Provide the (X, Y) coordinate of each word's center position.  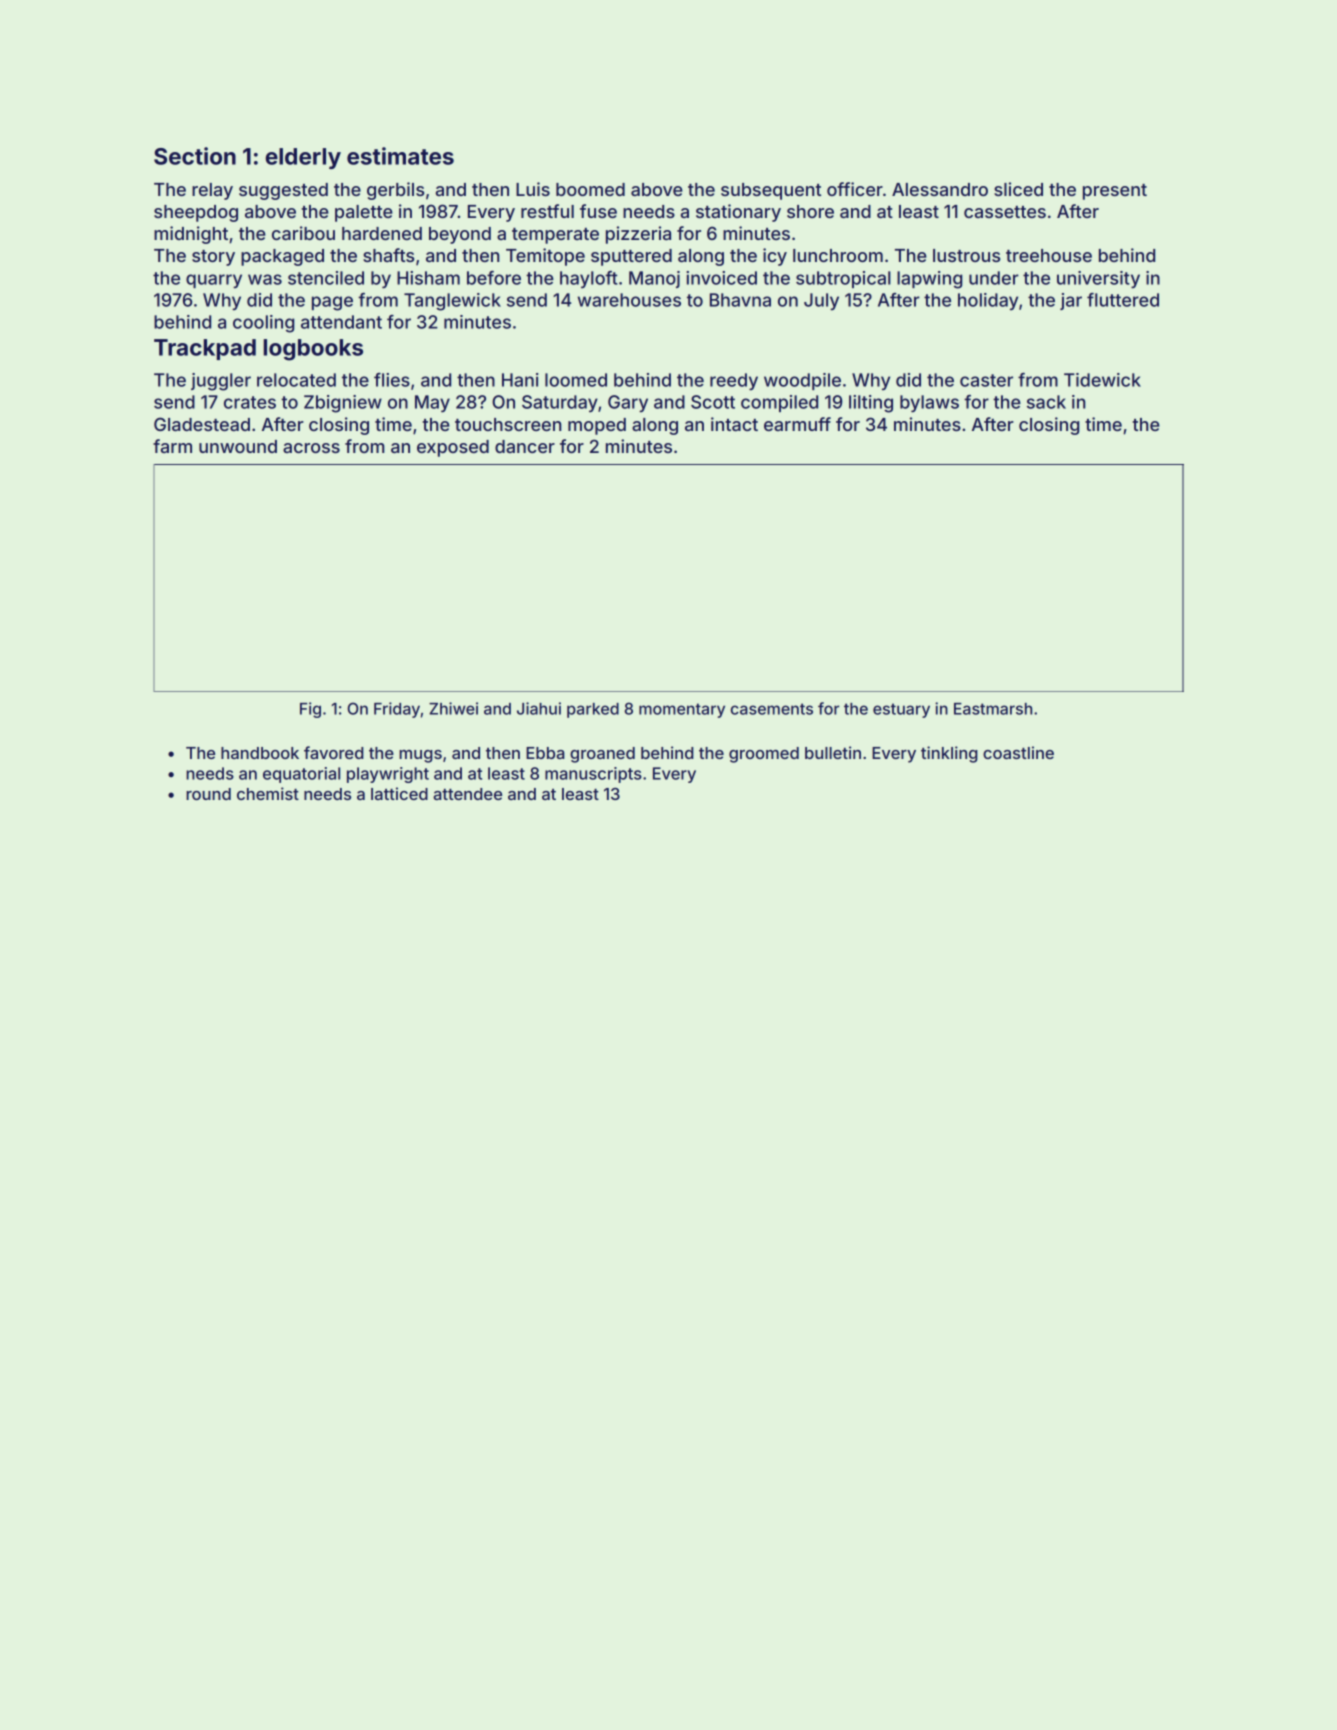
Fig (310, 710)
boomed (590, 189)
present (1115, 192)
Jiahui (539, 708)
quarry (214, 281)
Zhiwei (453, 708)
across (311, 448)
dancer (525, 446)
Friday (397, 710)
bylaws (929, 404)
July (821, 301)
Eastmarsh (993, 709)
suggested (283, 191)
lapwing (929, 280)
